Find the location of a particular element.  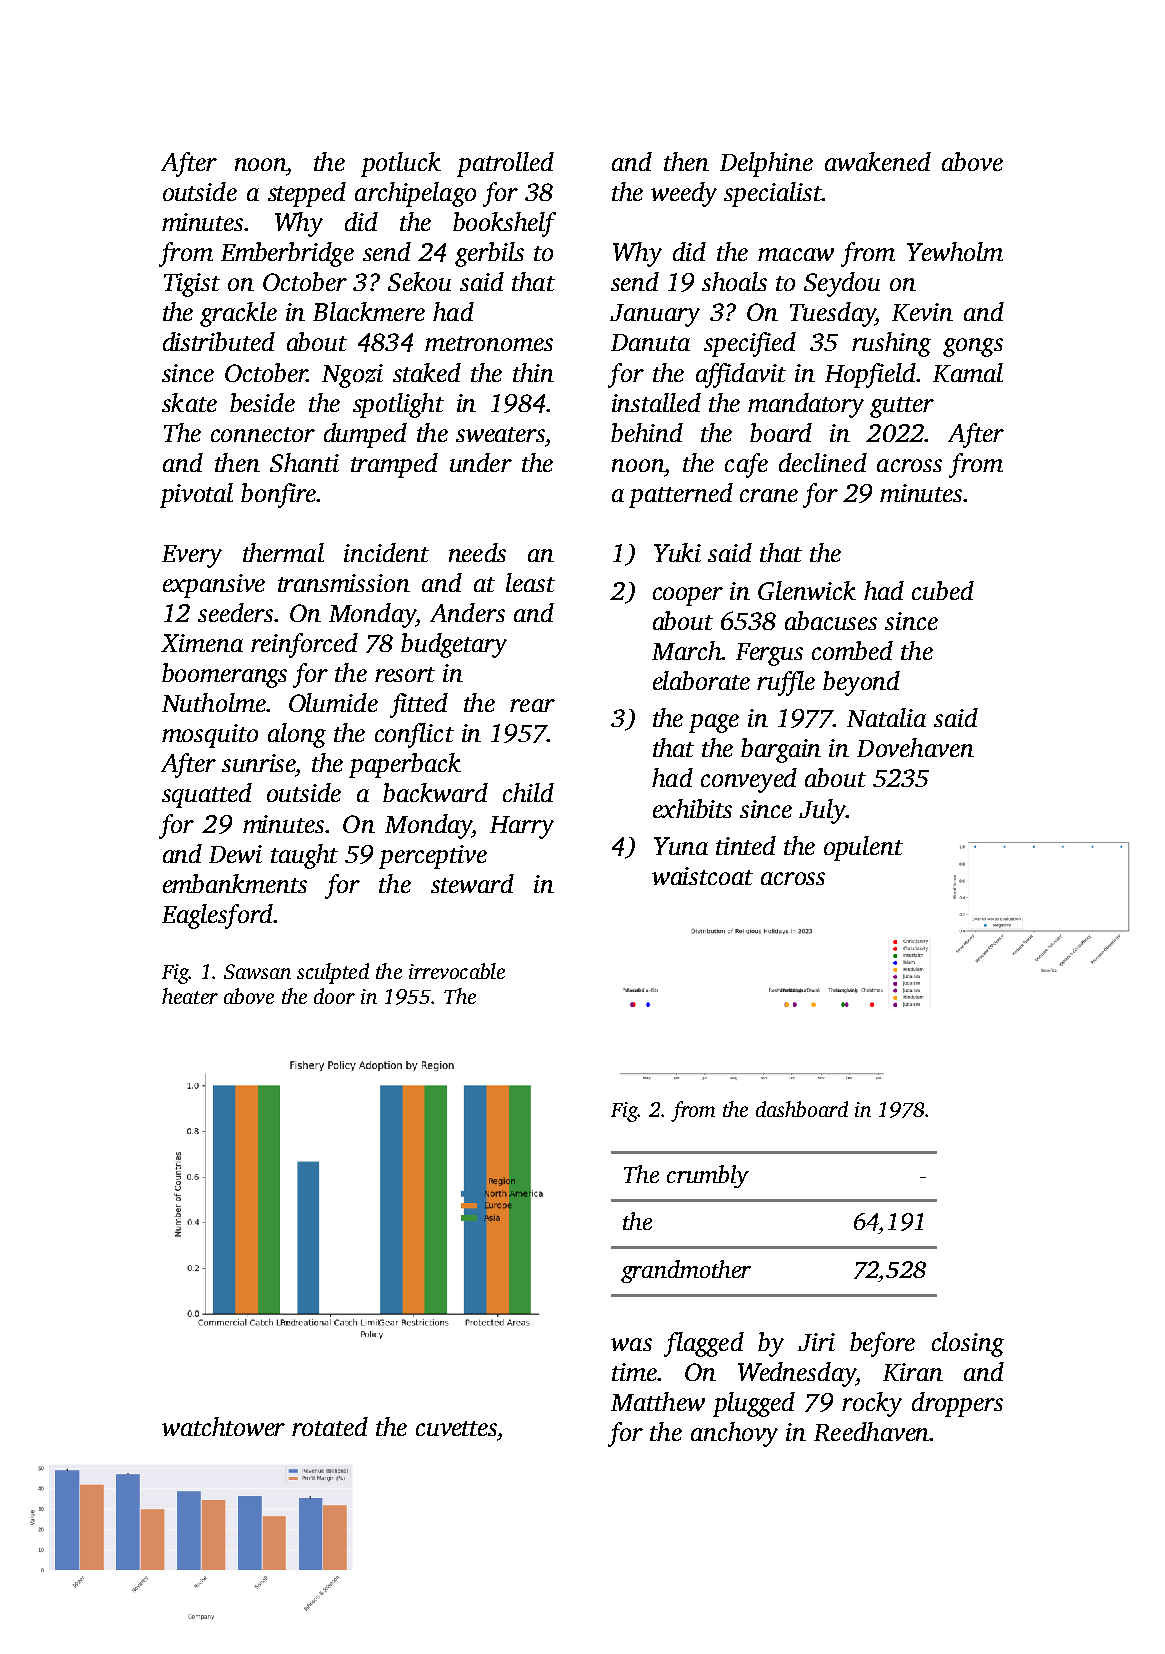

Jiri is located at coordinates (816, 1342).
